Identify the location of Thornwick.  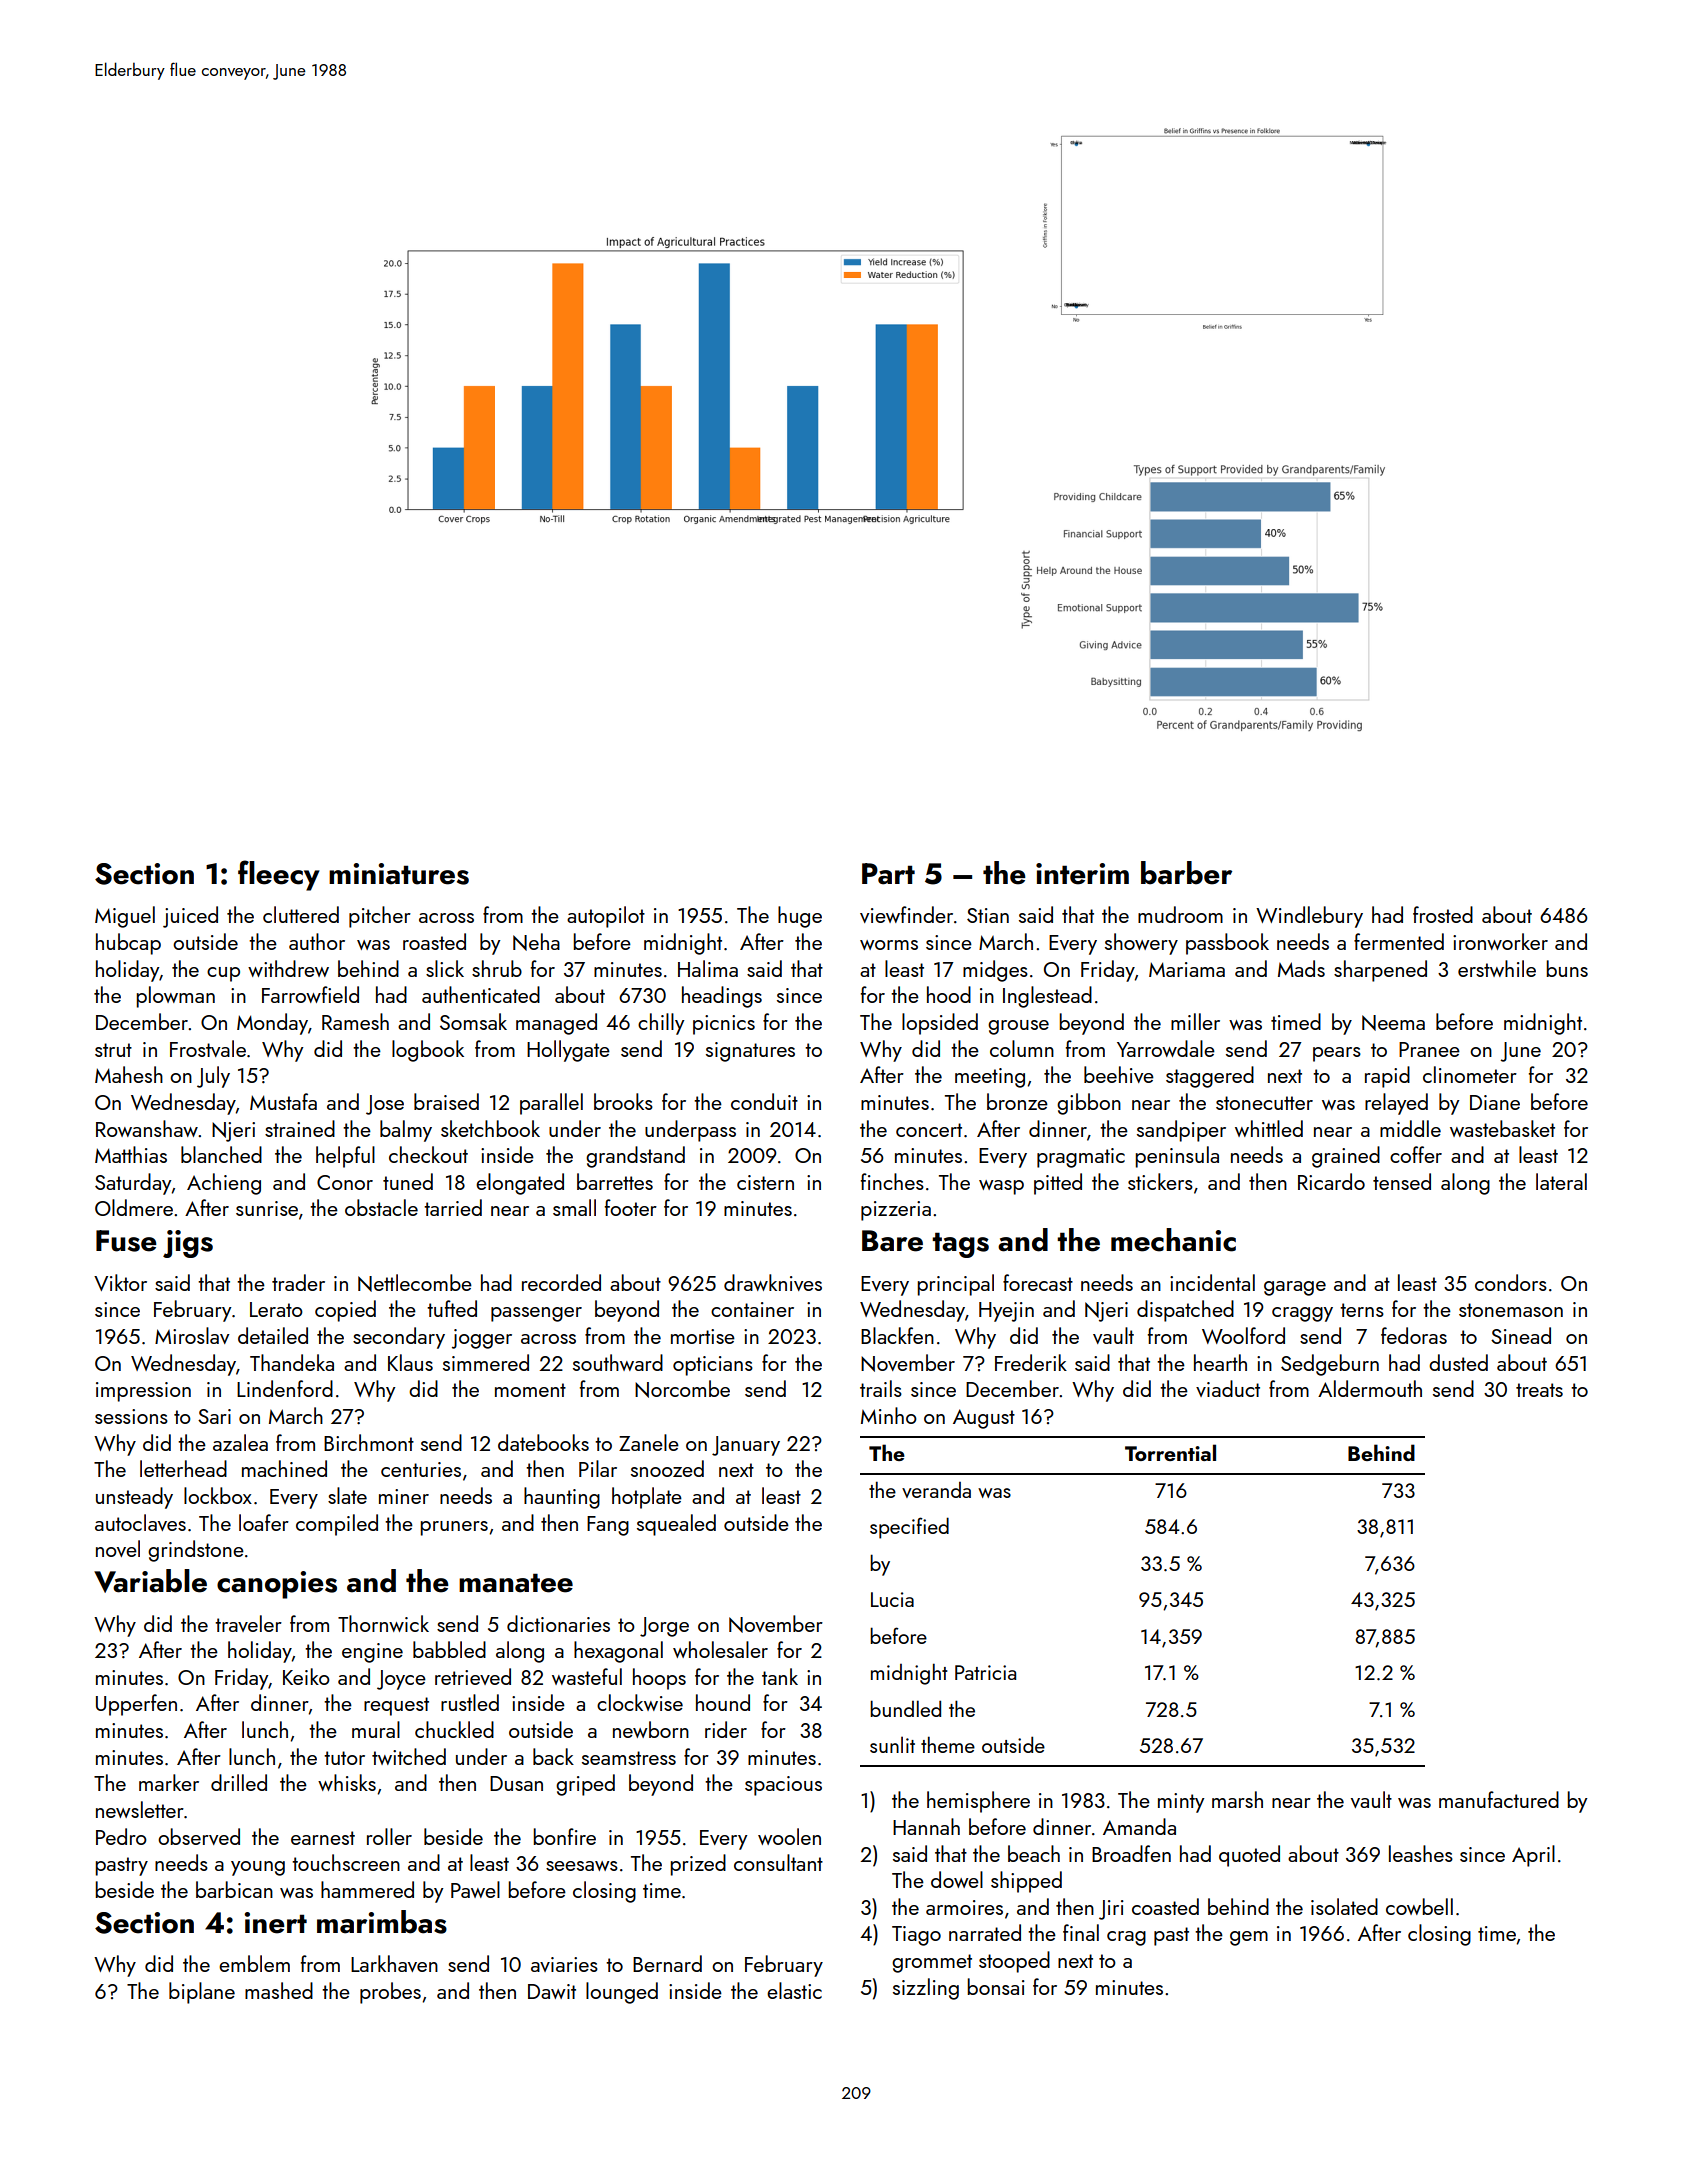
(383, 1623).
